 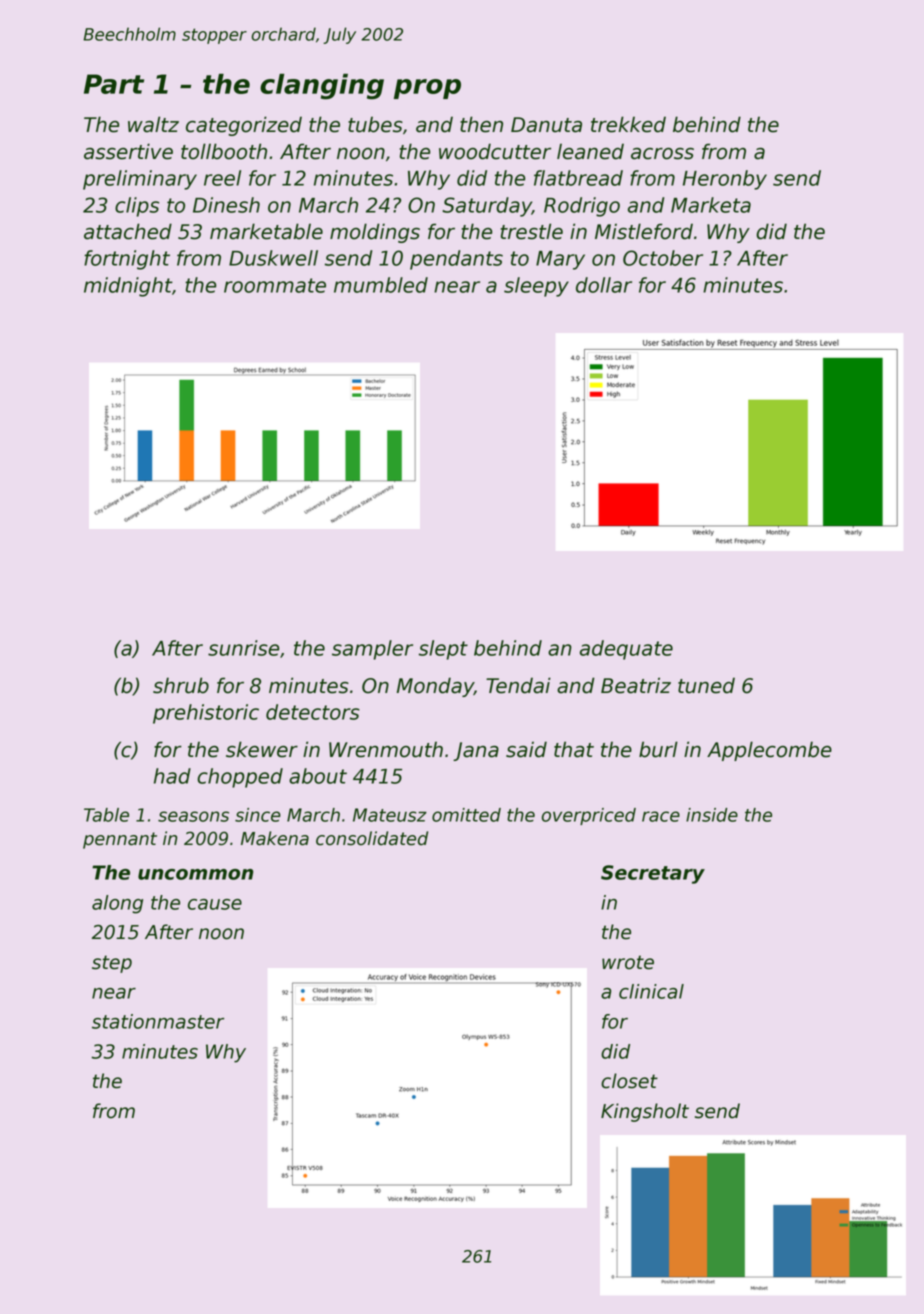 I want to click on trekked, so click(x=628, y=124).
